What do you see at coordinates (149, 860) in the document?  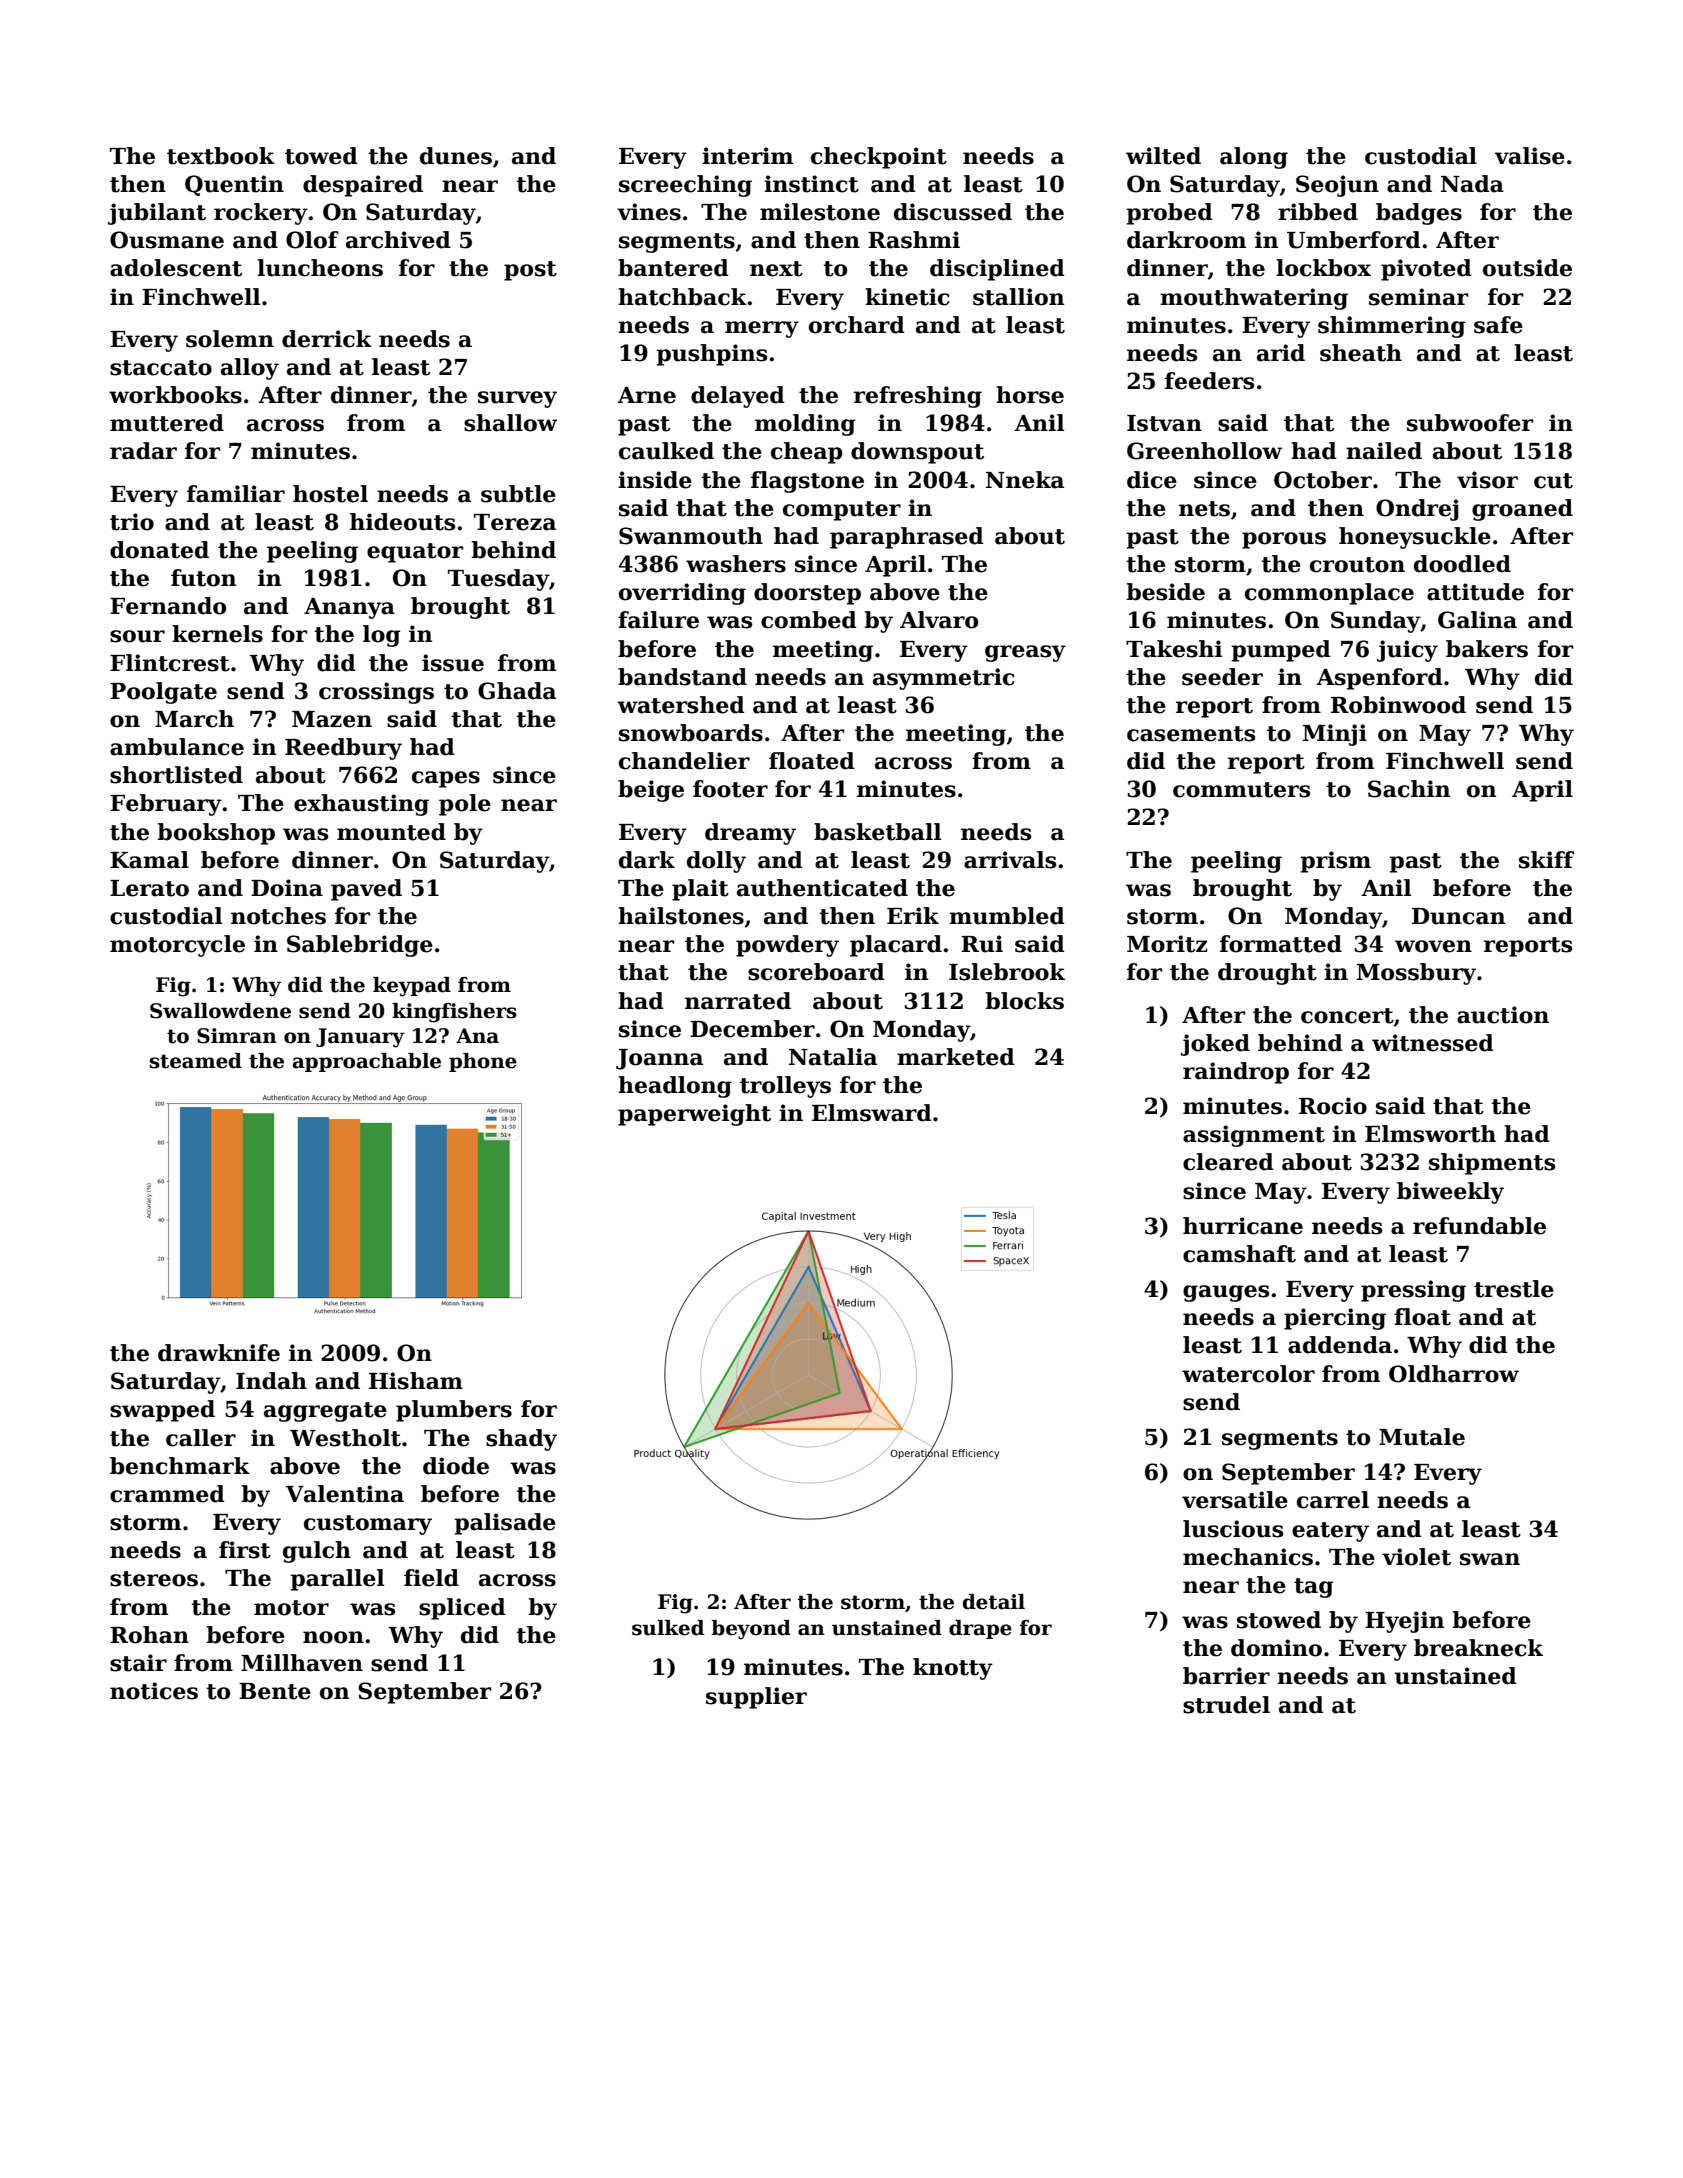 I see `Kamal` at bounding box center [149, 860].
